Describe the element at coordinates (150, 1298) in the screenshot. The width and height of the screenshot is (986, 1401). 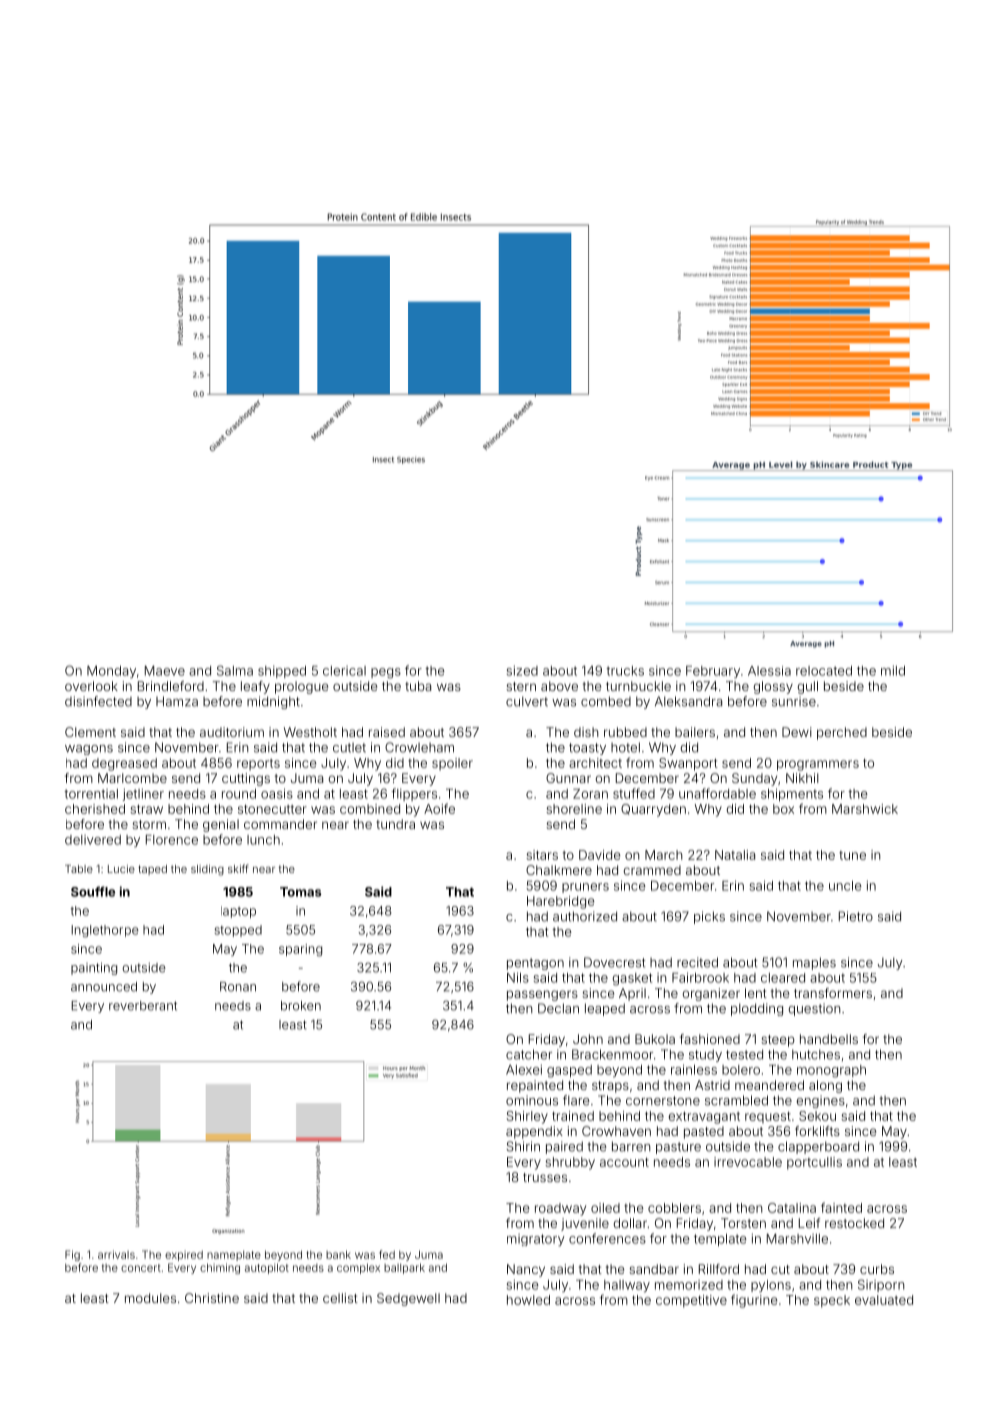
I see `modules` at that location.
